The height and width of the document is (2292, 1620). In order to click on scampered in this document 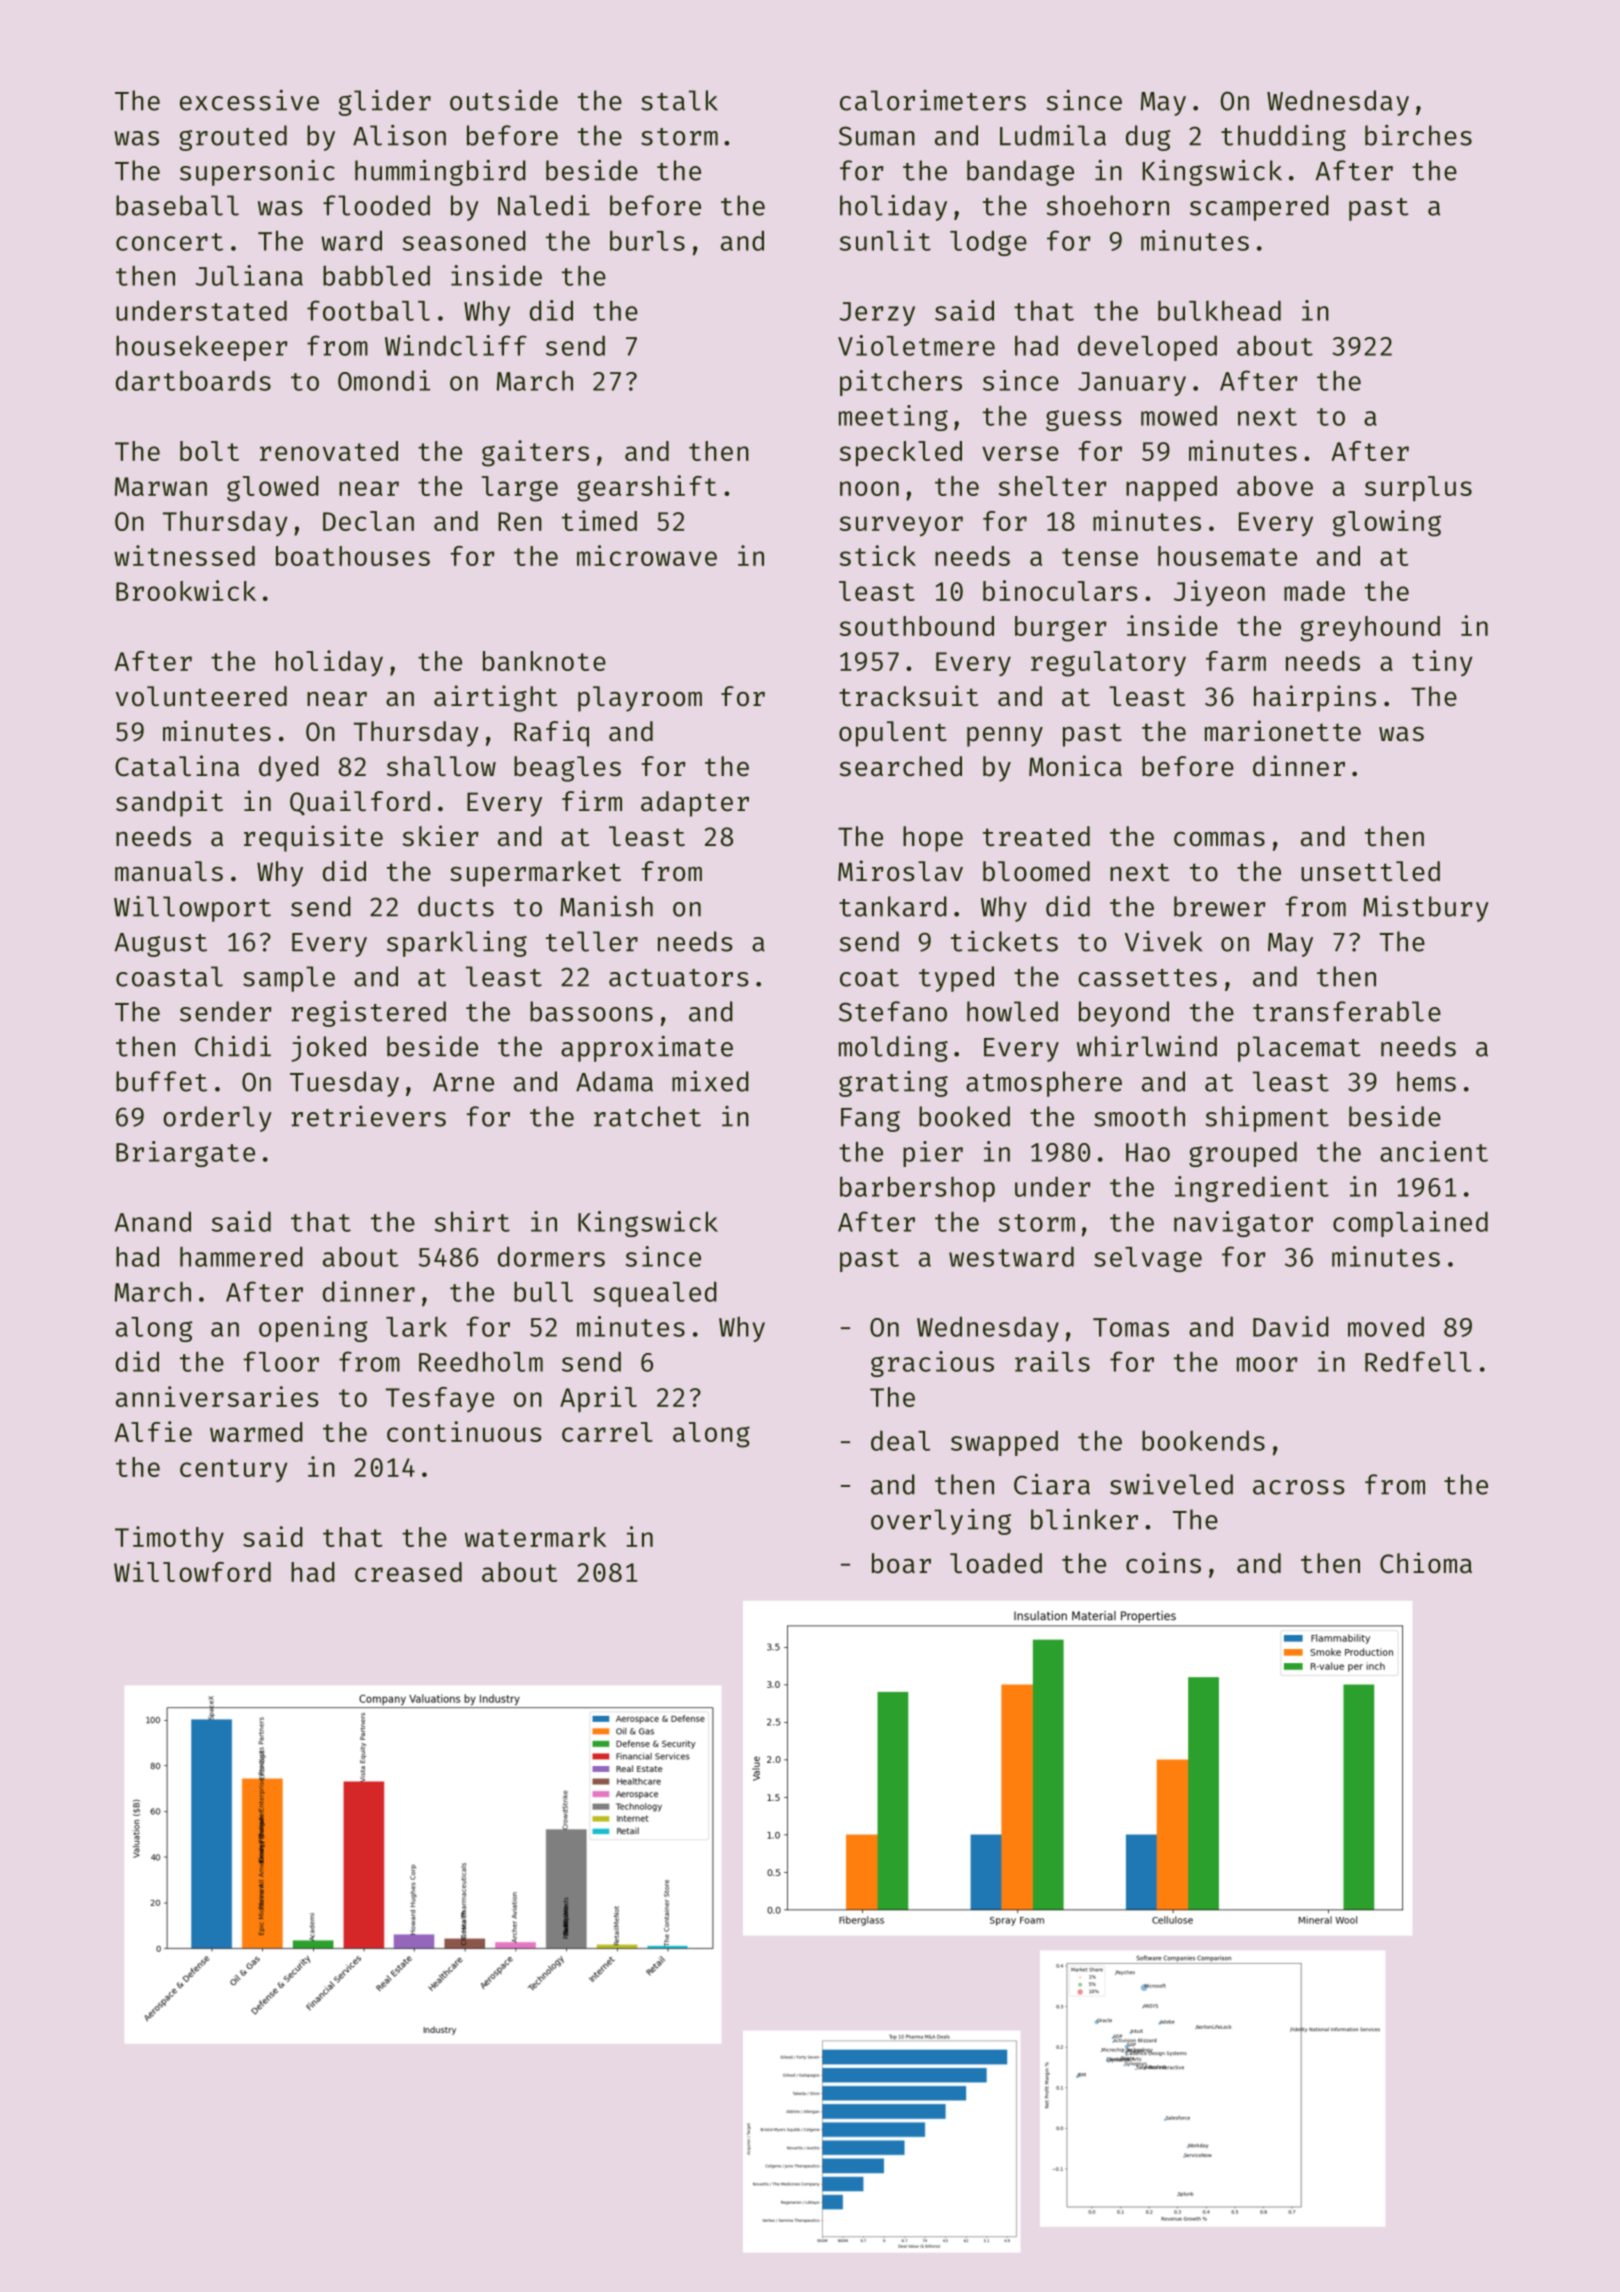, I will do `click(1259, 208)`.
